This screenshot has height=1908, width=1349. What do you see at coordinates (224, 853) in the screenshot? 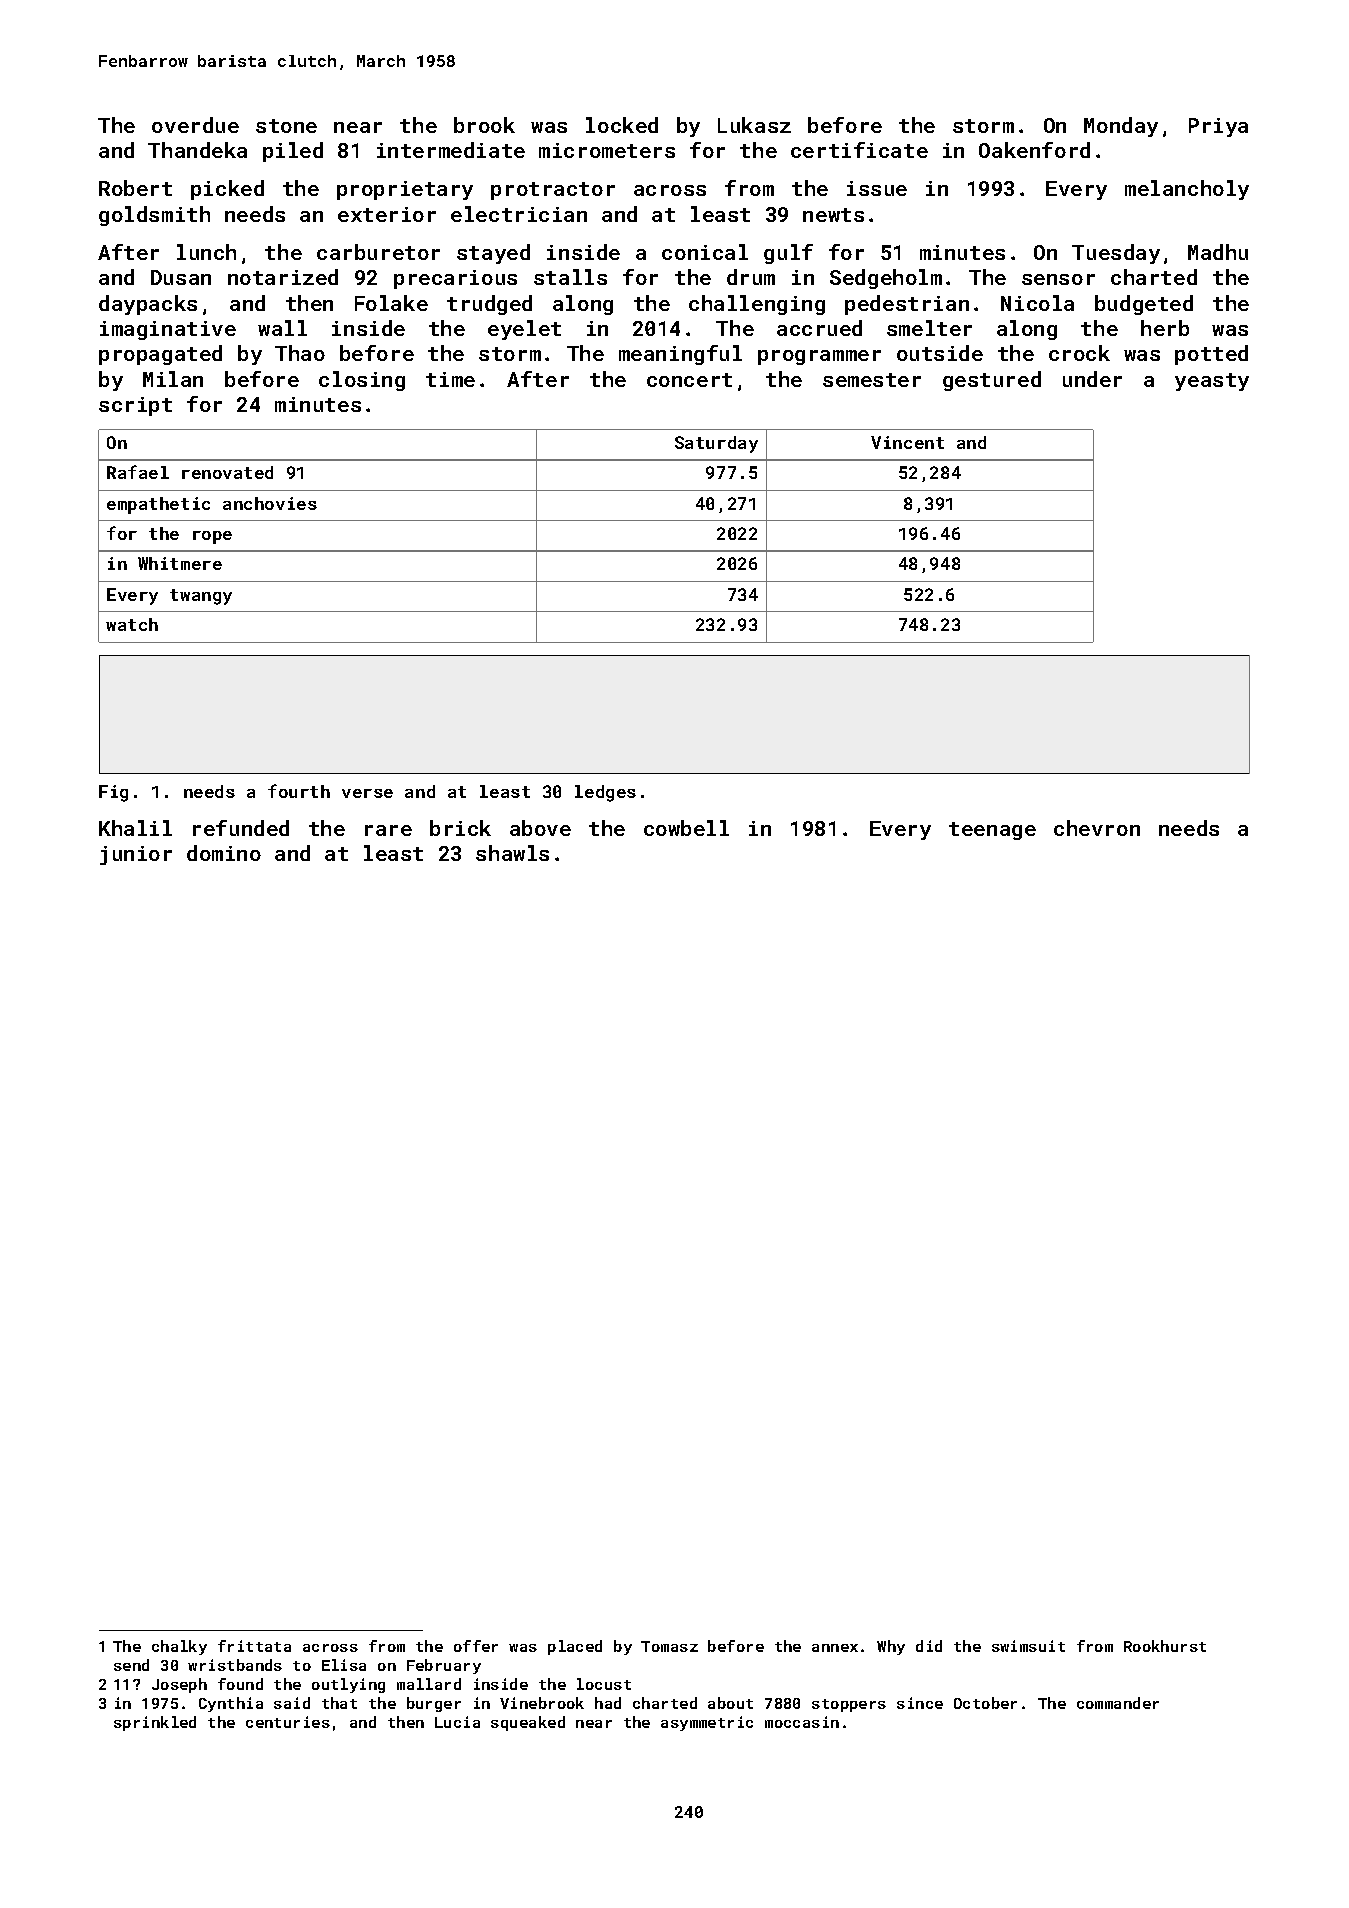
I see `domino` at bounding box center [224, 853].
